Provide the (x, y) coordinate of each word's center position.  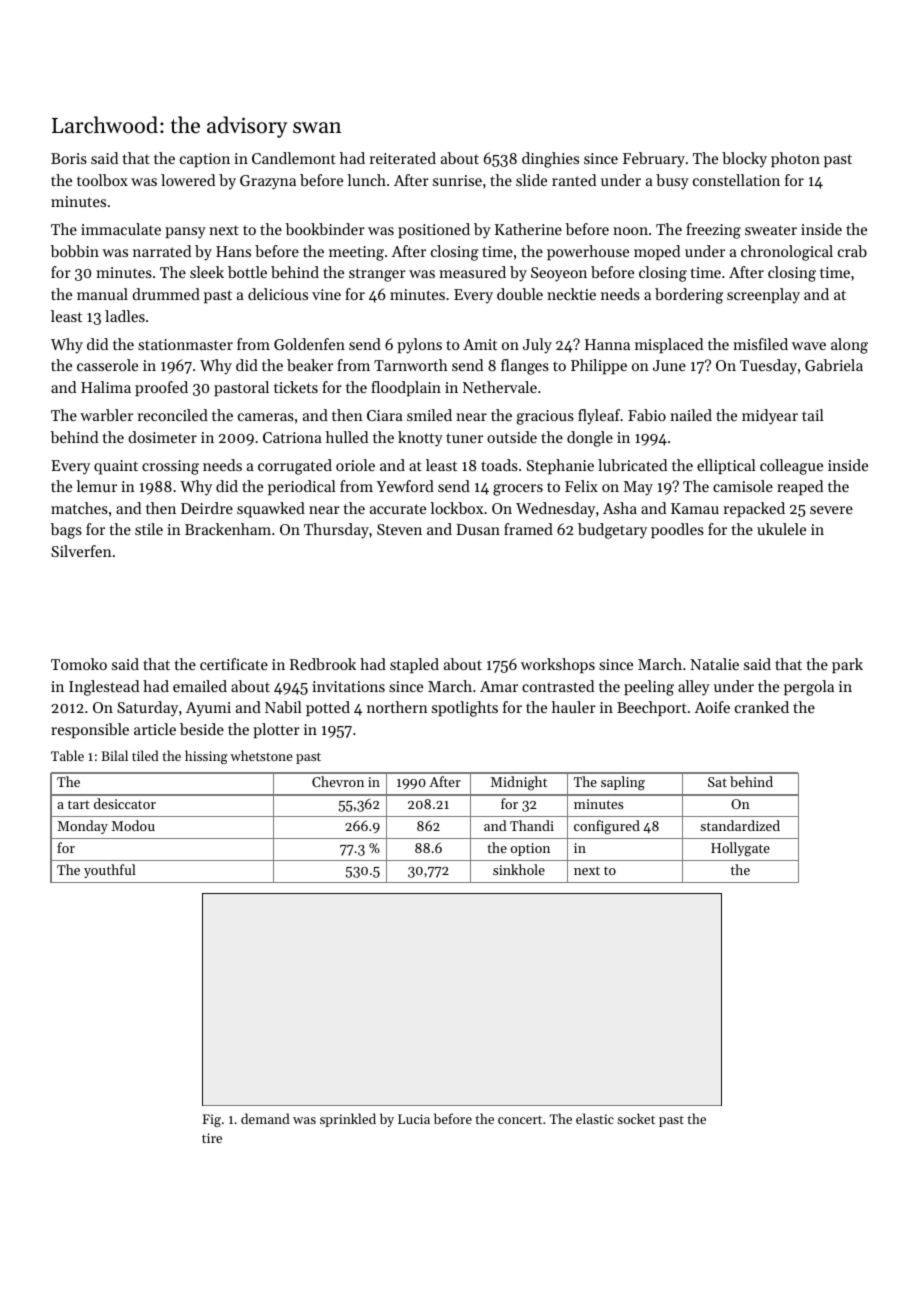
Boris (69, 158)
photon (795, 159)
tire (212, 1138)
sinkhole (519, 869)
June (669, 365)
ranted (574, 180)
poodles (677, 530)
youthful (110, 871)
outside (512, 437)
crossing (170, 467)
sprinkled (348, 1120)
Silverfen (81, 551)
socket (636, 1118)
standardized (740, 825)
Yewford (405, 486)
